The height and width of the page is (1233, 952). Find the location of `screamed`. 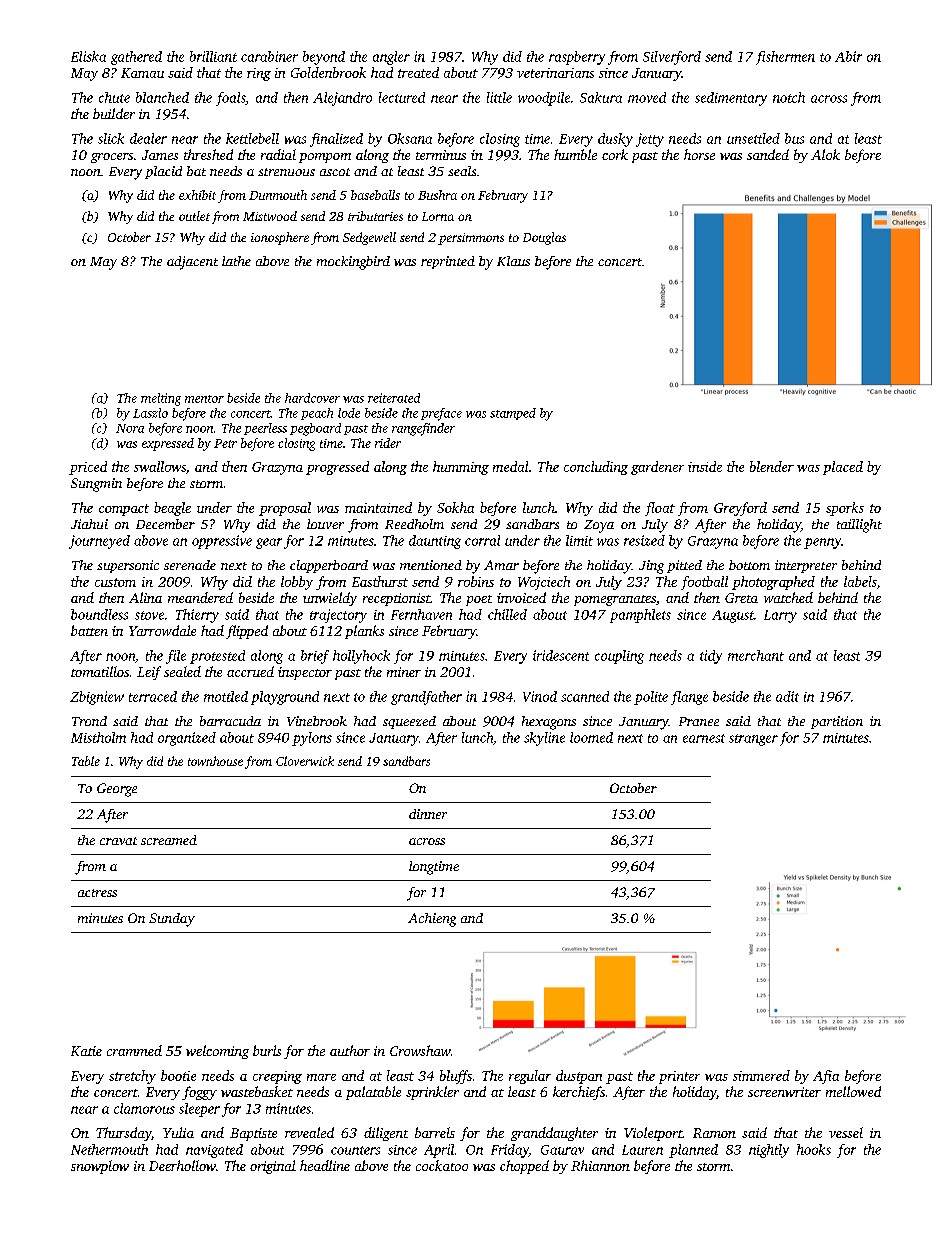

screamed is located at coordinates (169, 840).
